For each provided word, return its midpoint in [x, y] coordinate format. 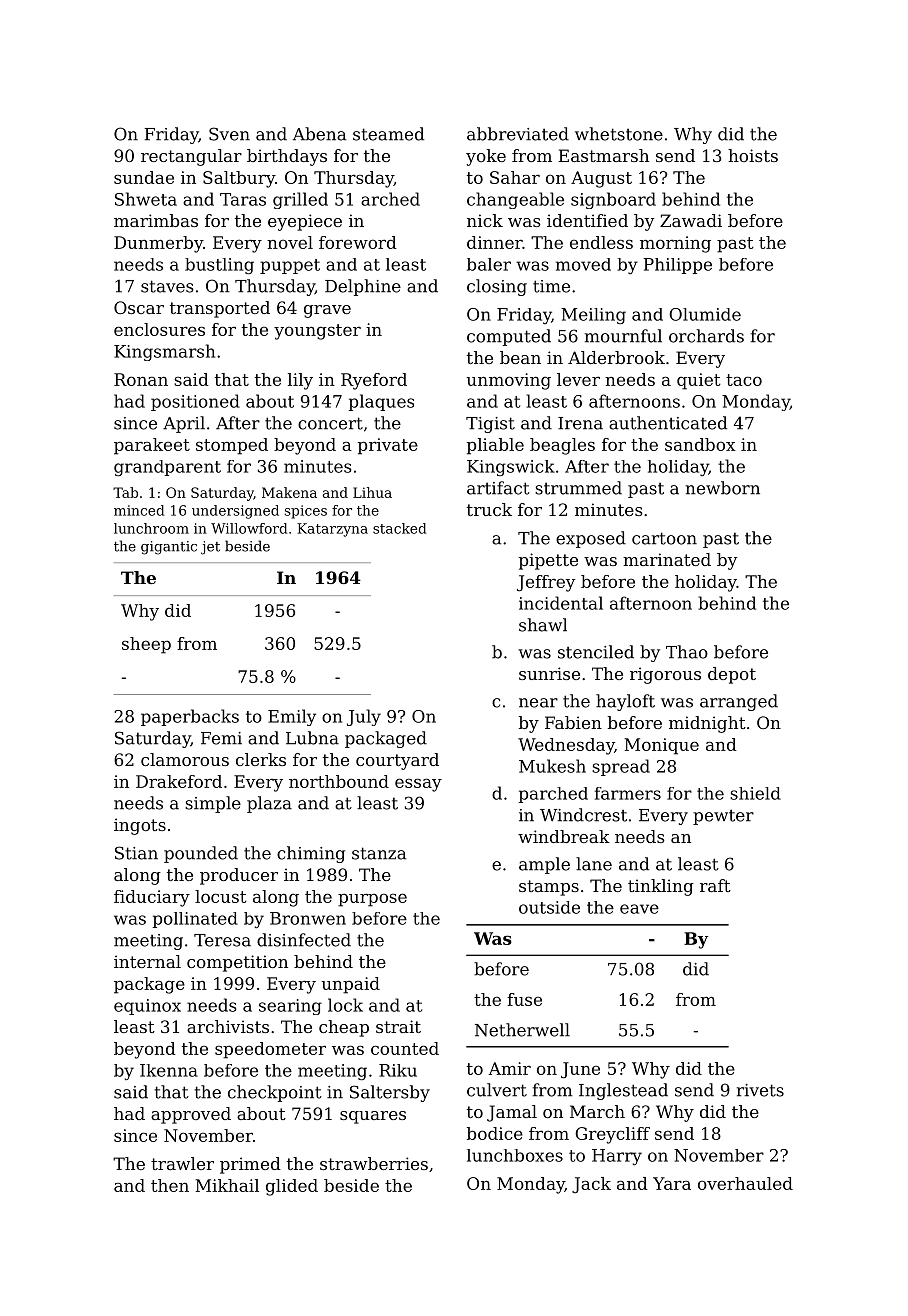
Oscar [139, 307]
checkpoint [275, 1093]
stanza [379, 853]
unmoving [509, 381]
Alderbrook [616, 357]
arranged [739, 702]
